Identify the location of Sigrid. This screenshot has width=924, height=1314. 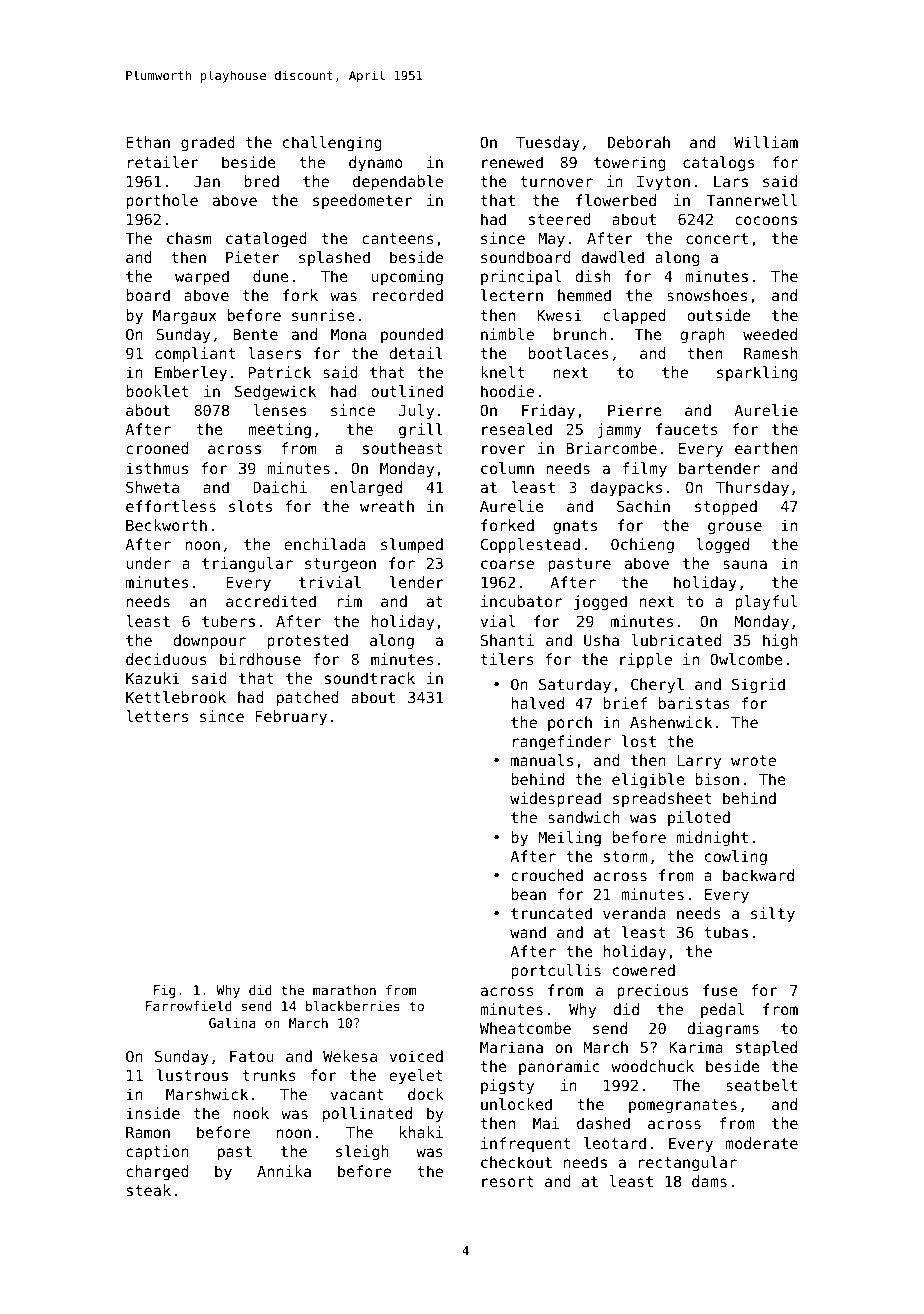
(758, 686).
